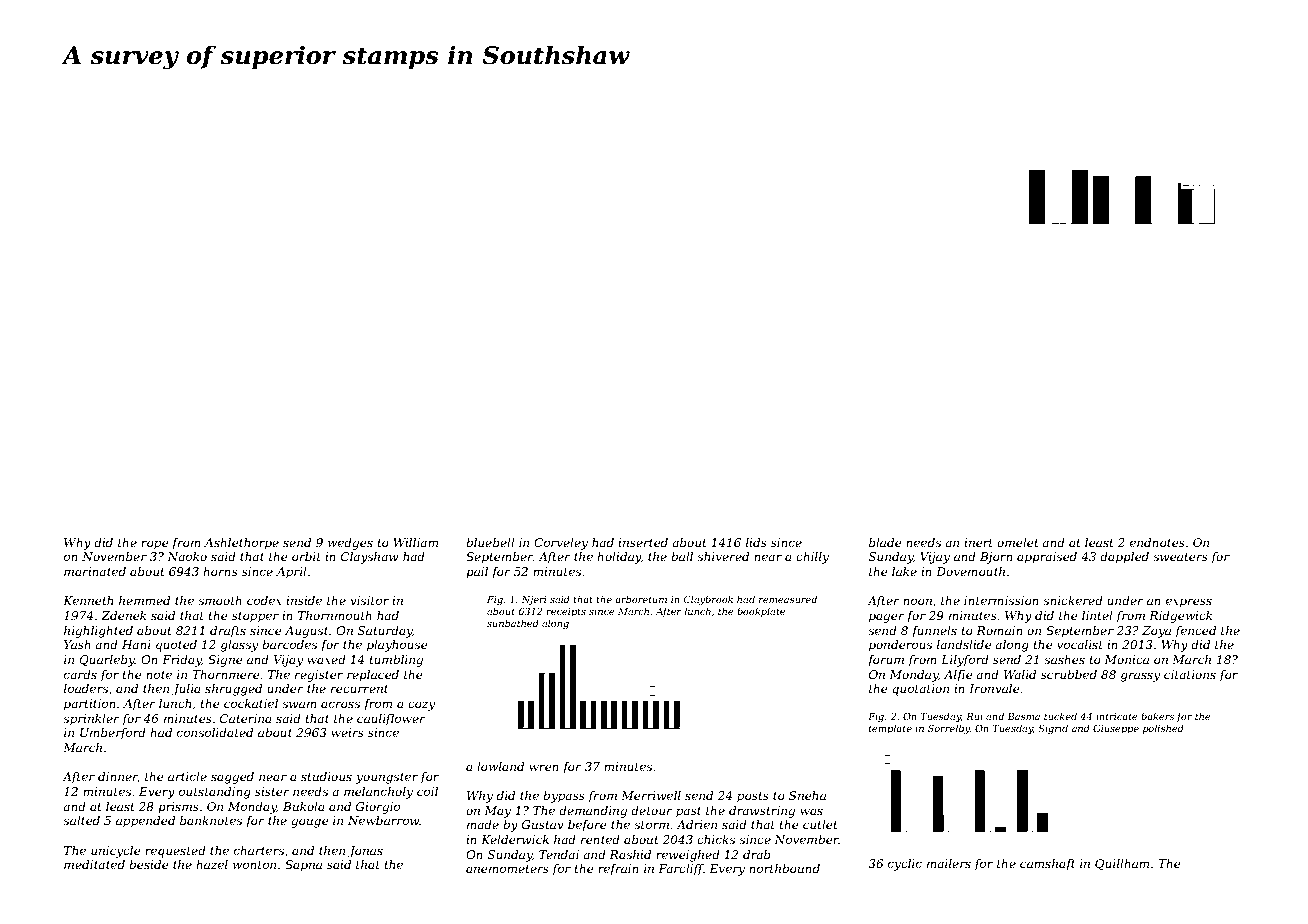  What do you see at coordinates (756, 542) in the screenshot?
I see `lids` at bounding box center [756, 542].
